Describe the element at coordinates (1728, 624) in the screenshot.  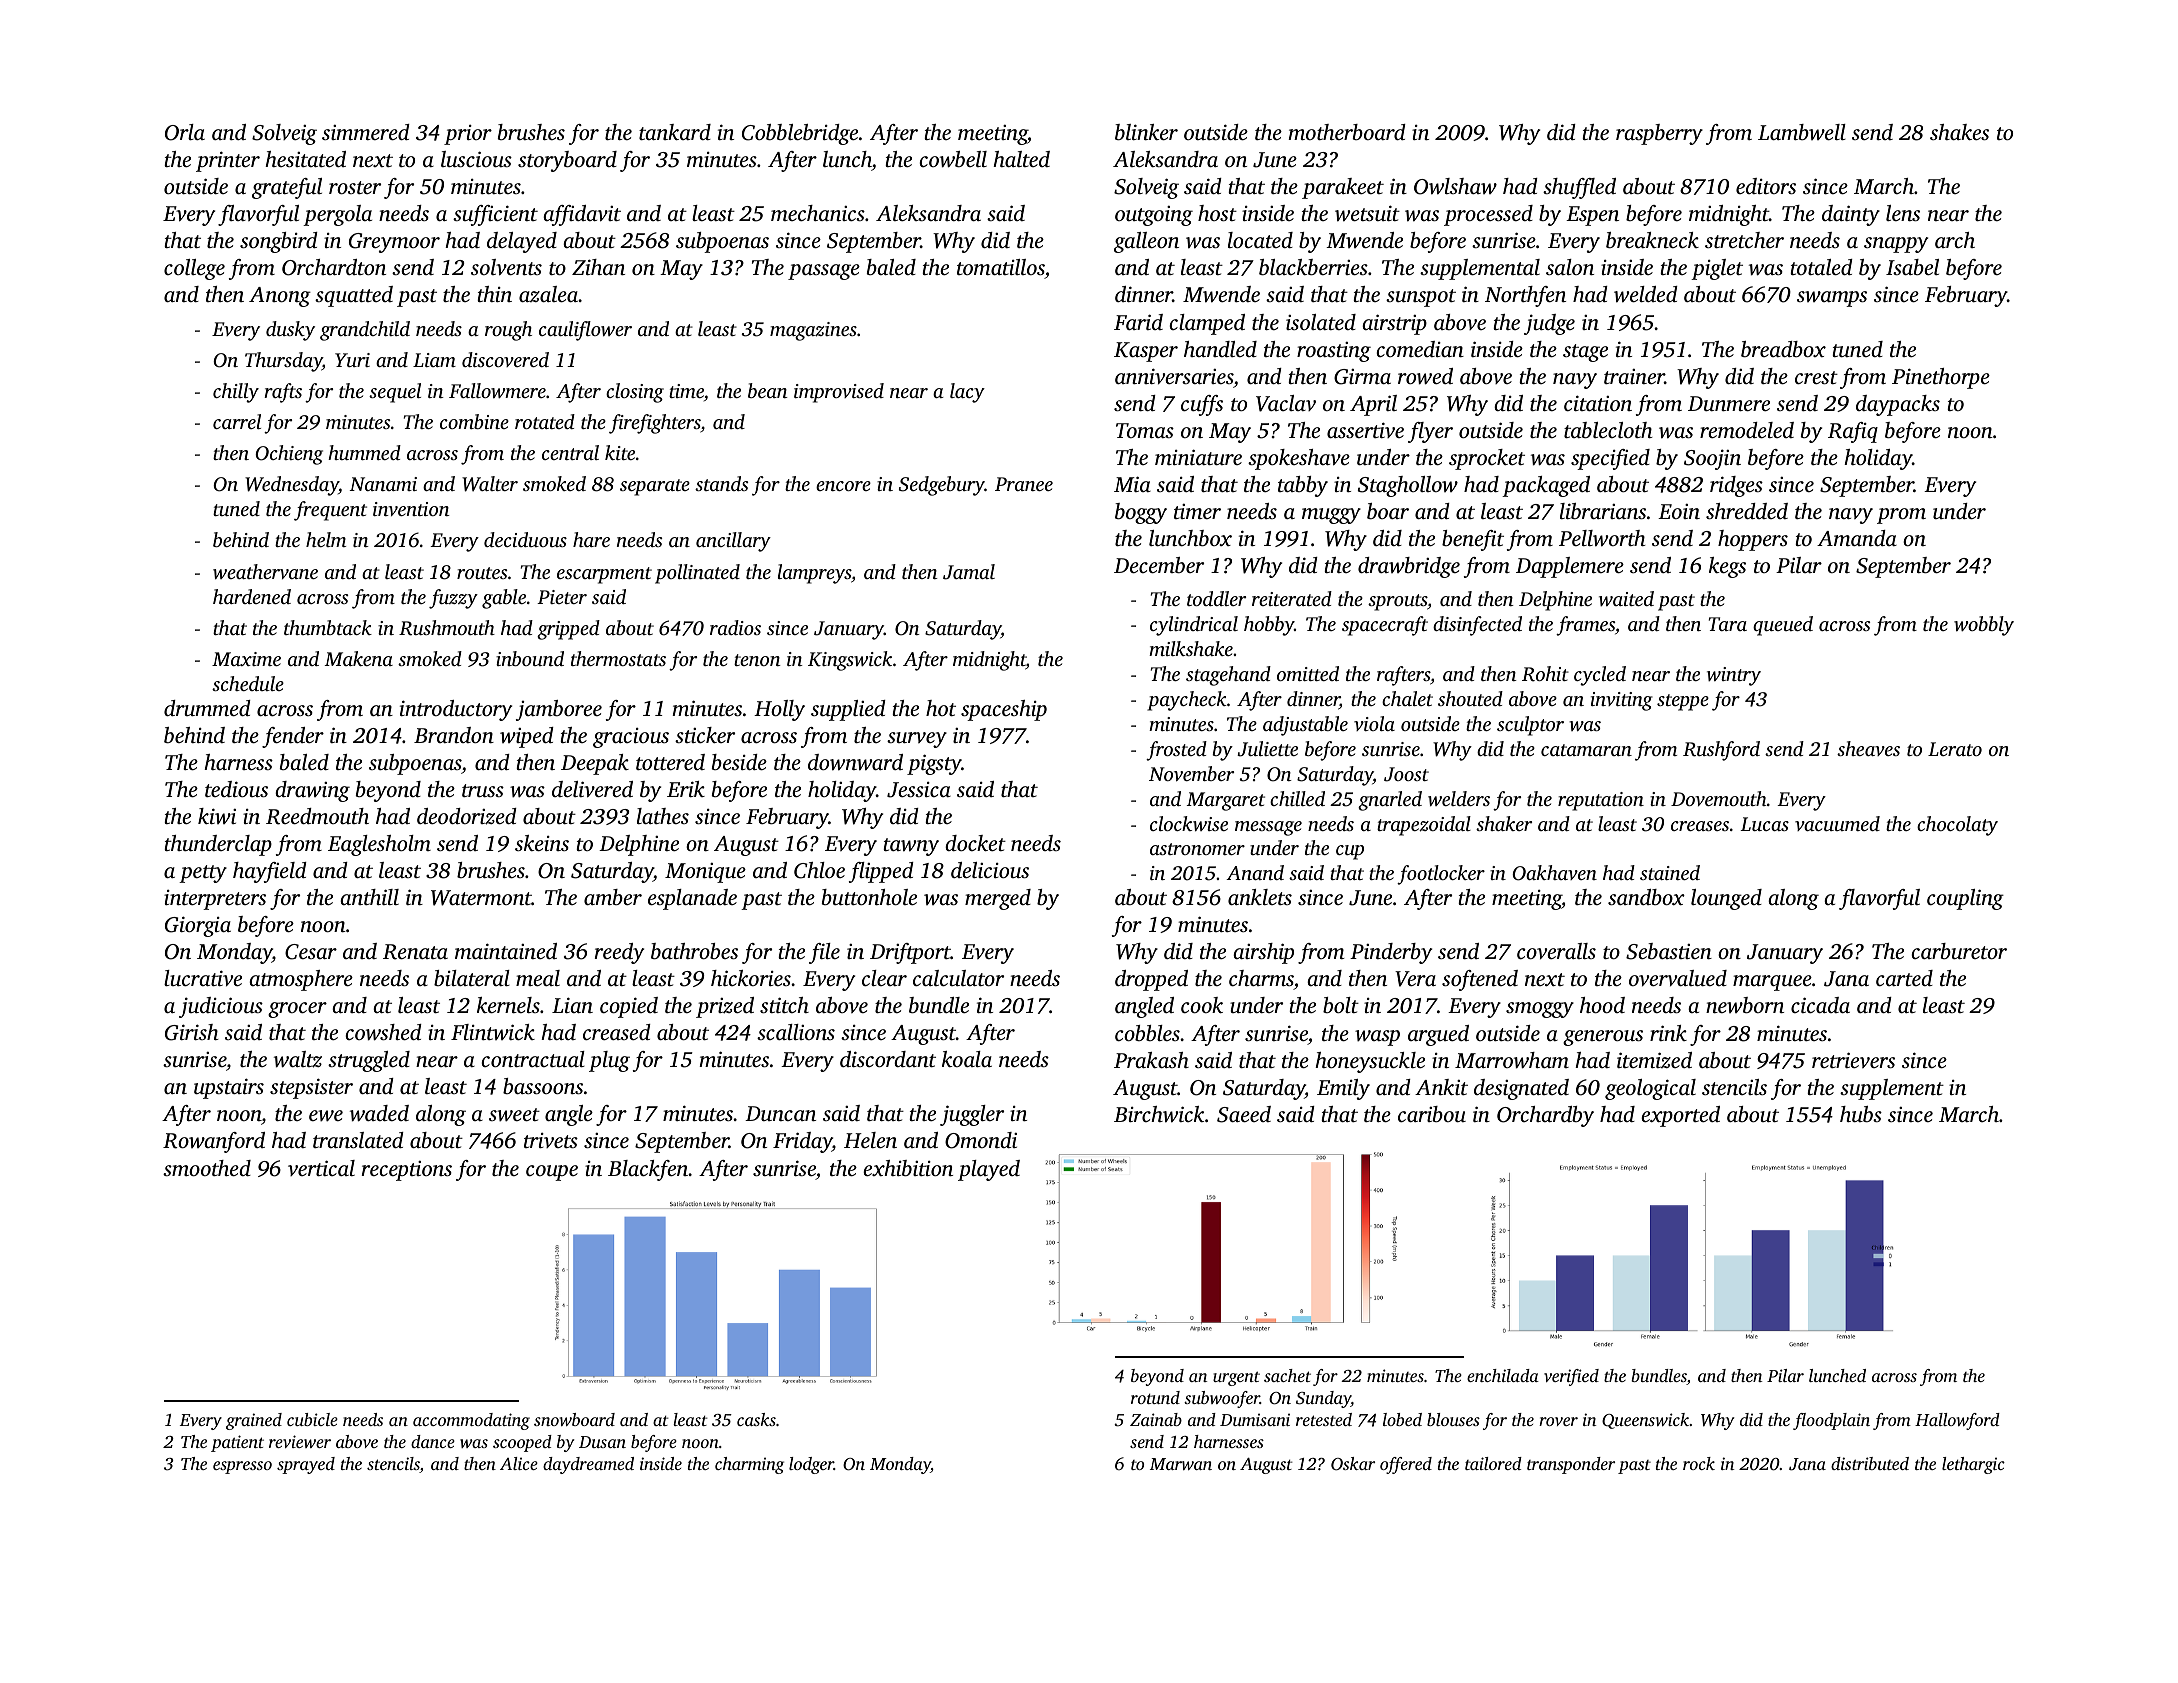
I see `Tara` at that location.
